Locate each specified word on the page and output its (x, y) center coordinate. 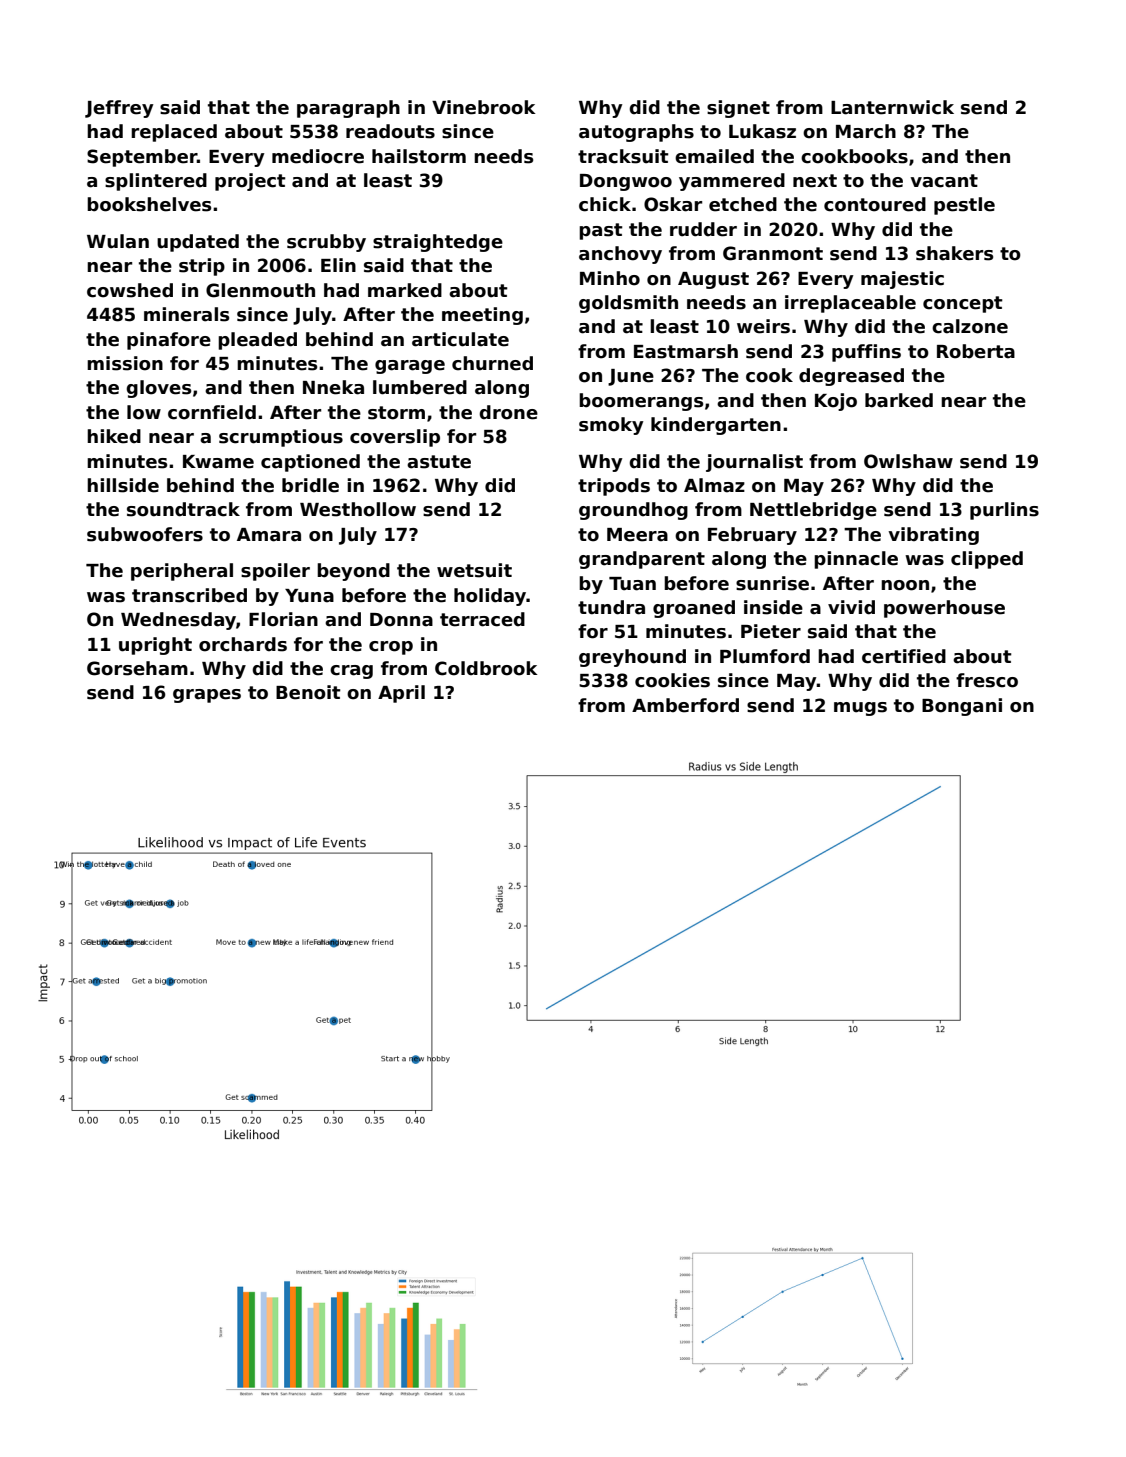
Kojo (836, 402)
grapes (207, 696)
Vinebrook (484, 107)
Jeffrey (119, 109)
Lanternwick (892, 107)
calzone (970, 326)
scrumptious (281, 438)
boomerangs (641, 402)
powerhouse (944, 609)
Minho (610, 278)
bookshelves (149, 204)
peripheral (182, 572)
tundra (611, 607)
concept (963, 304)
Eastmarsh (686, 351)
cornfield (212, 412)
